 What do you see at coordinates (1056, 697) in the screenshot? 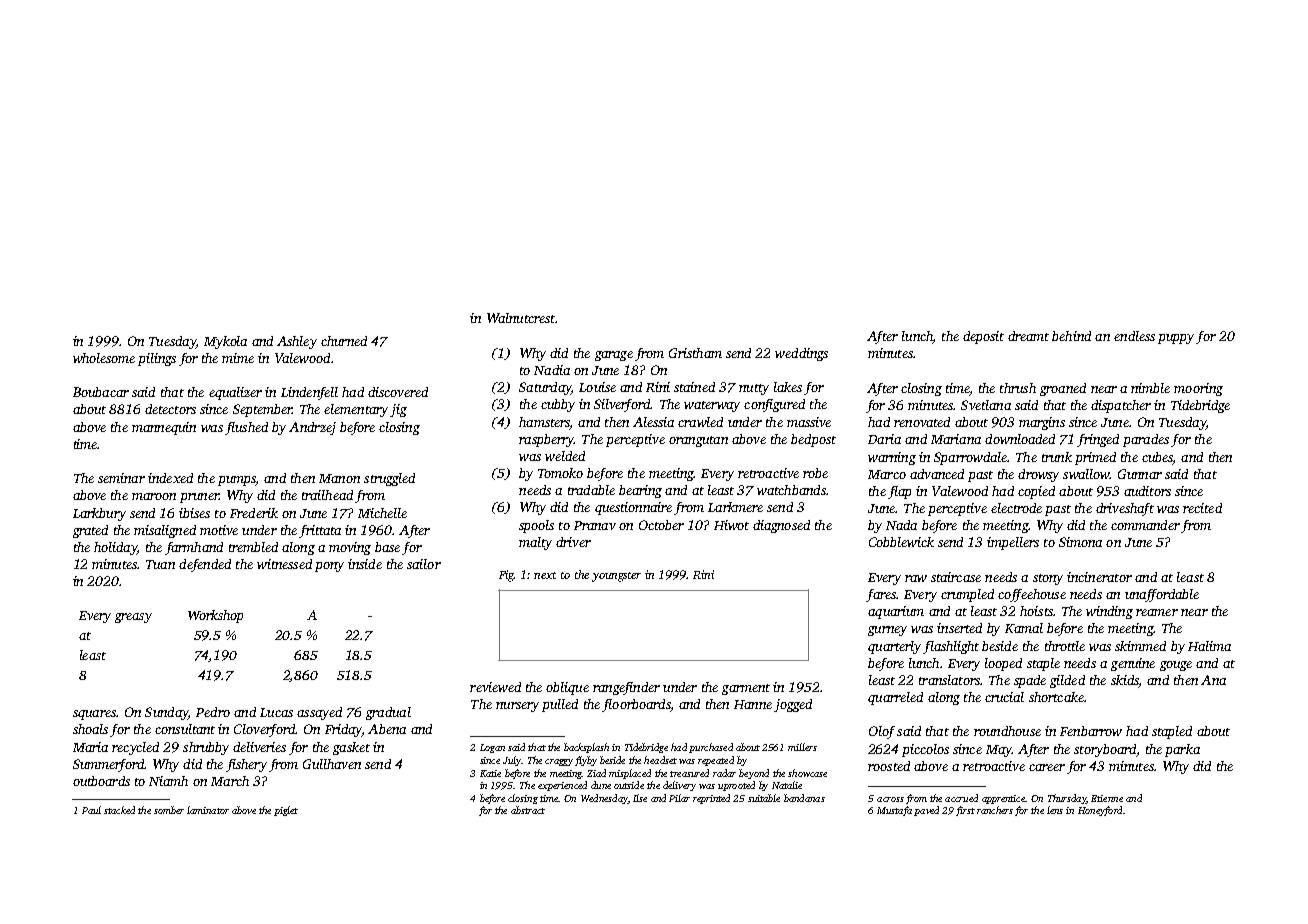
I see `shortcake` at bounding box center [1056, 697].
